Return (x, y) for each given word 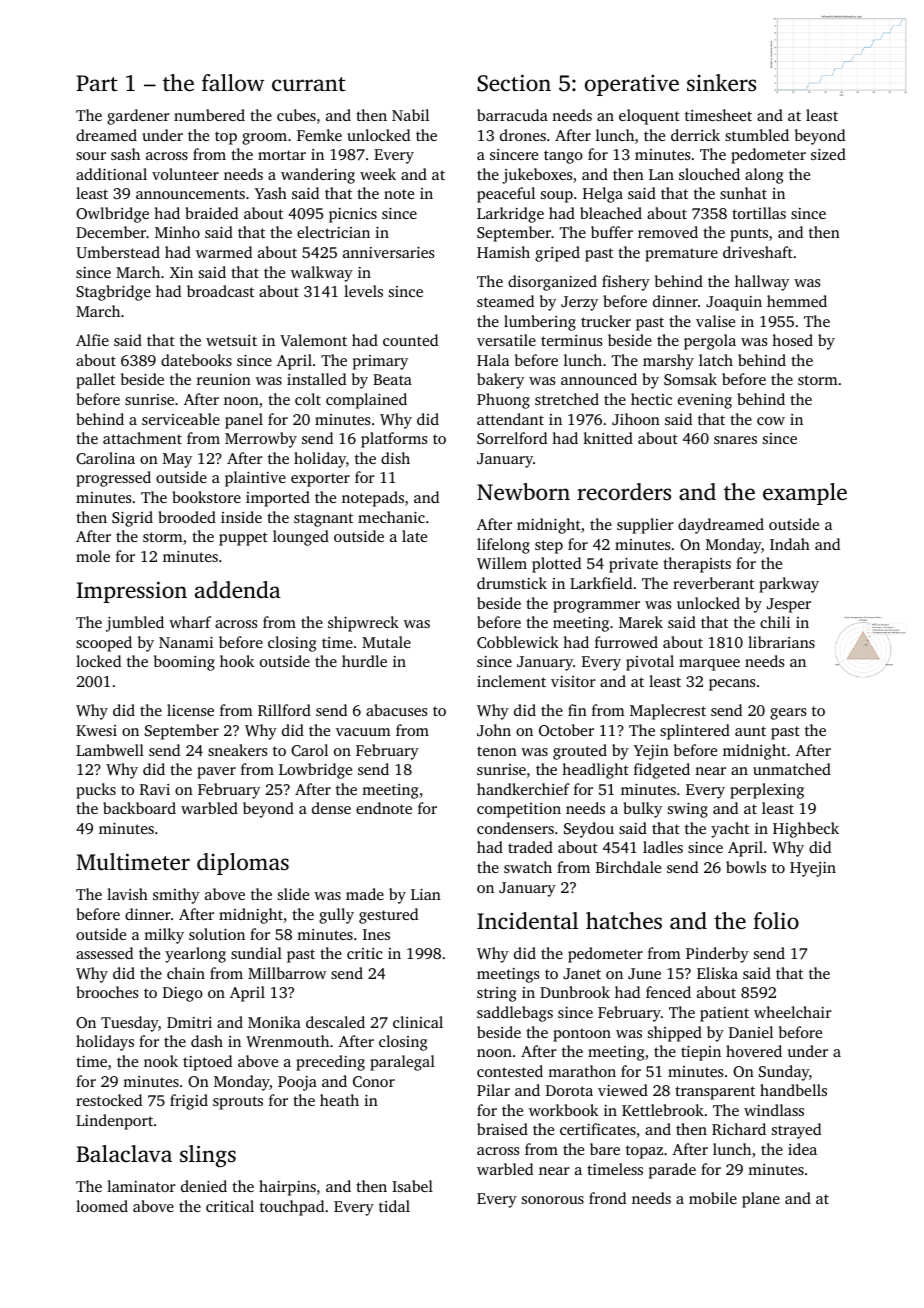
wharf (190, 622)
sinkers (721, 83)
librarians (781, 642)
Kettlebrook (663, 1110)
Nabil (410, 115)
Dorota (569, 1090)
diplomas (243, 864)
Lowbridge (315, 771)
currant (309, 84)
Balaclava (124, 1153)
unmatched (792, 769)
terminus (571, 340)
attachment (142, 438)
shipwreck (363, 624)
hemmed (797, 301)
